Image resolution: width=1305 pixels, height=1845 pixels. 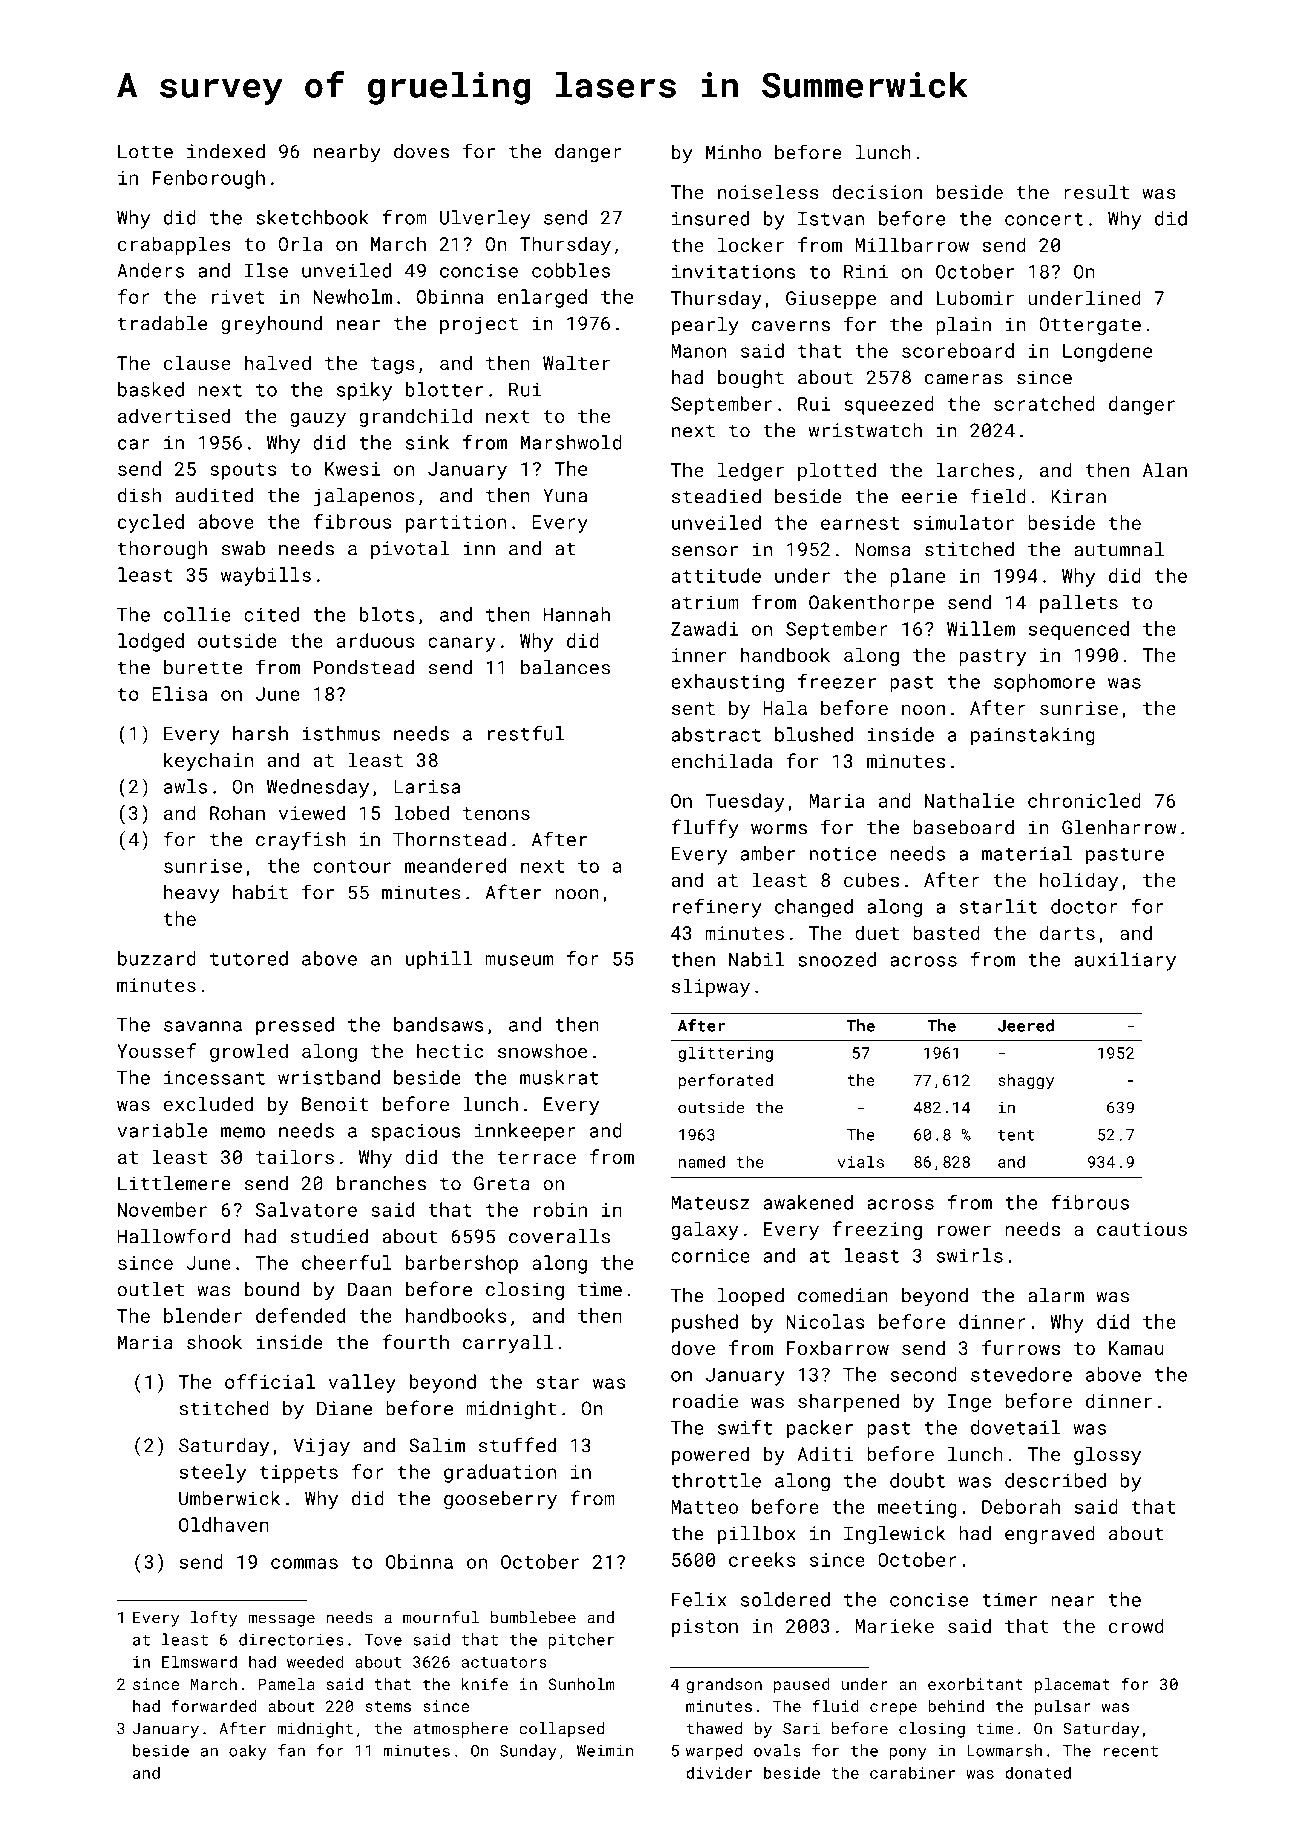 I want to click on earnest, so click(x=860, y=523).
